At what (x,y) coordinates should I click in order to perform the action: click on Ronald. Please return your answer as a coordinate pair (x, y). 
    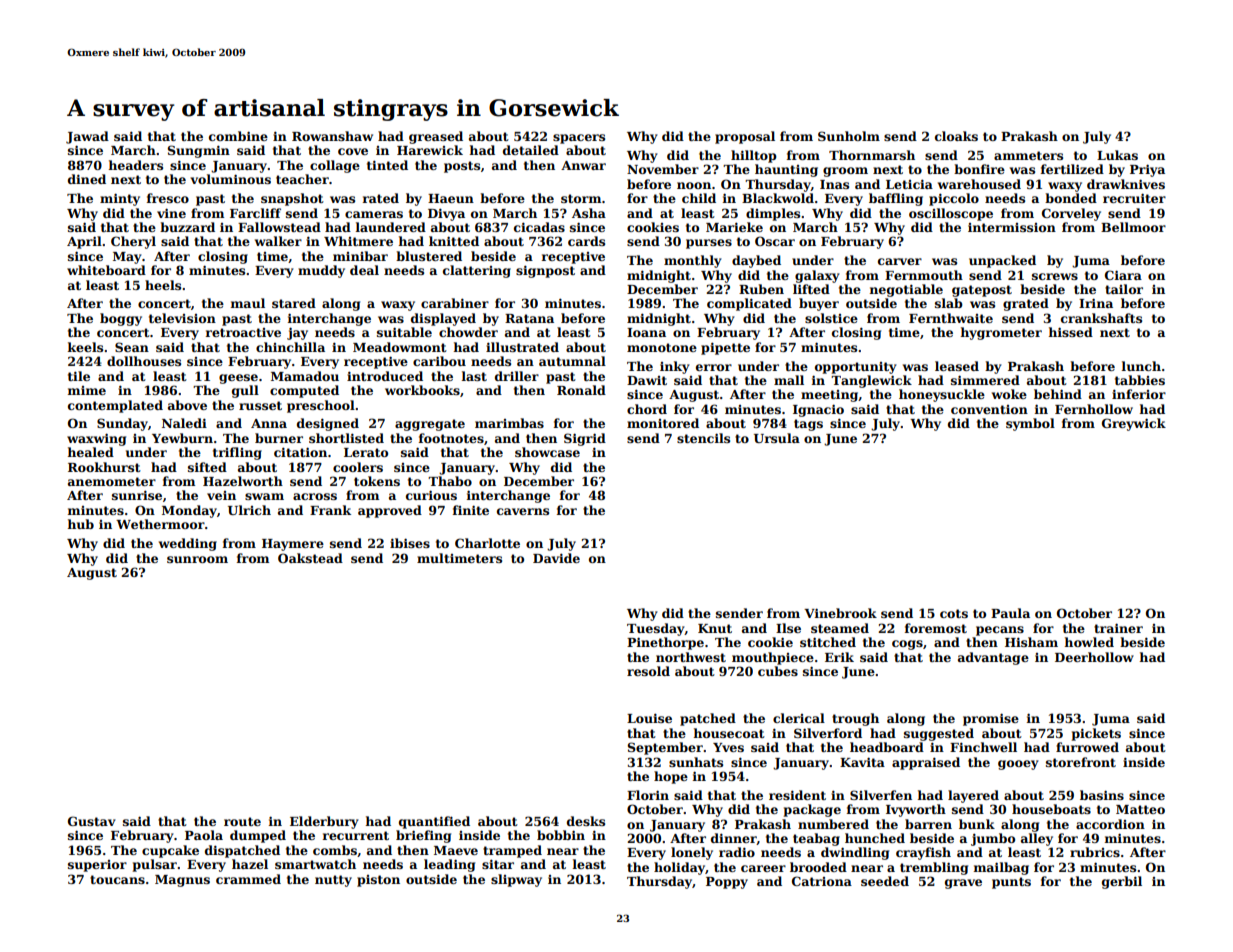
    Looking at the image, I should click on (581, 390).
